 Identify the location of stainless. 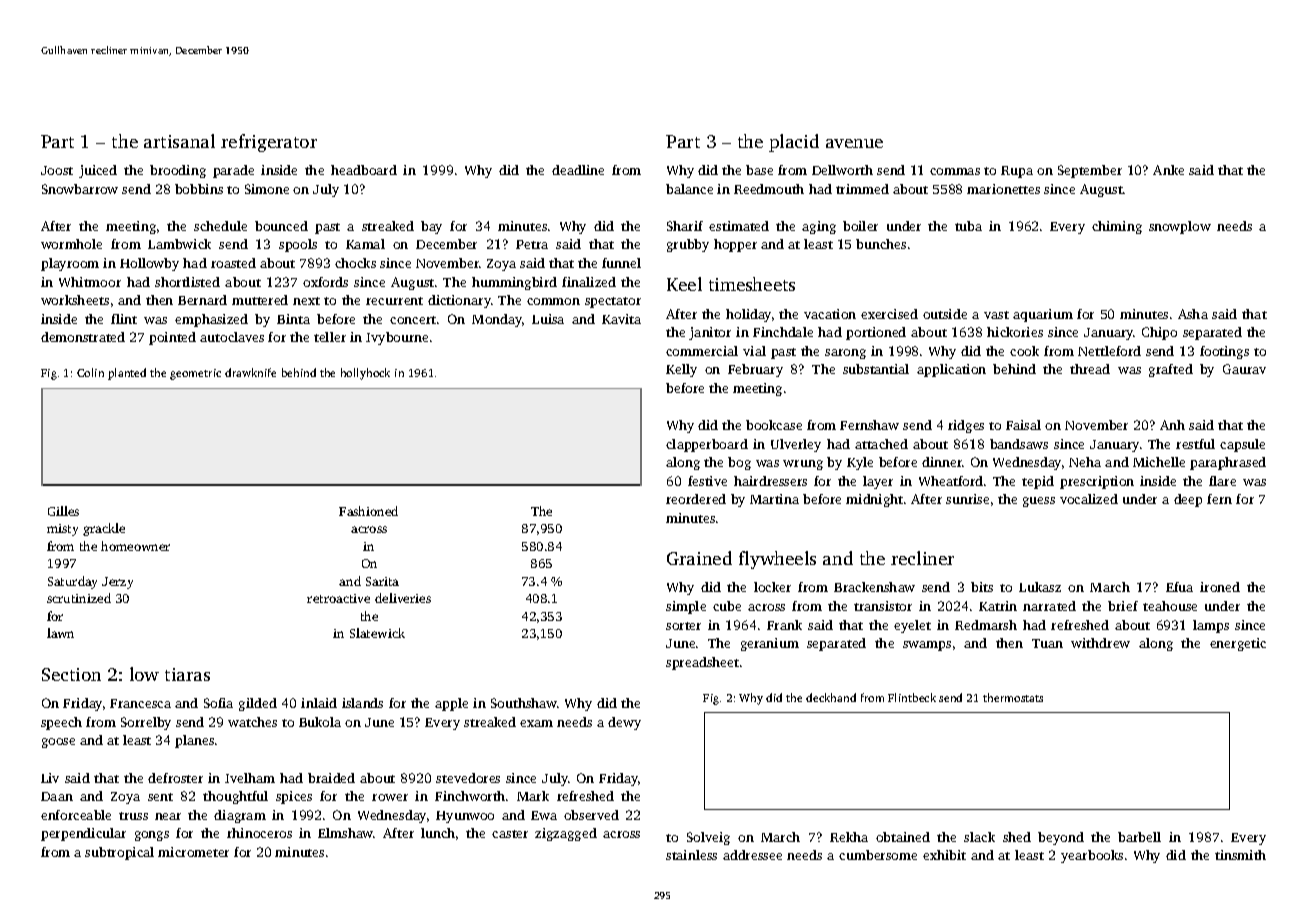
(691, 855).
